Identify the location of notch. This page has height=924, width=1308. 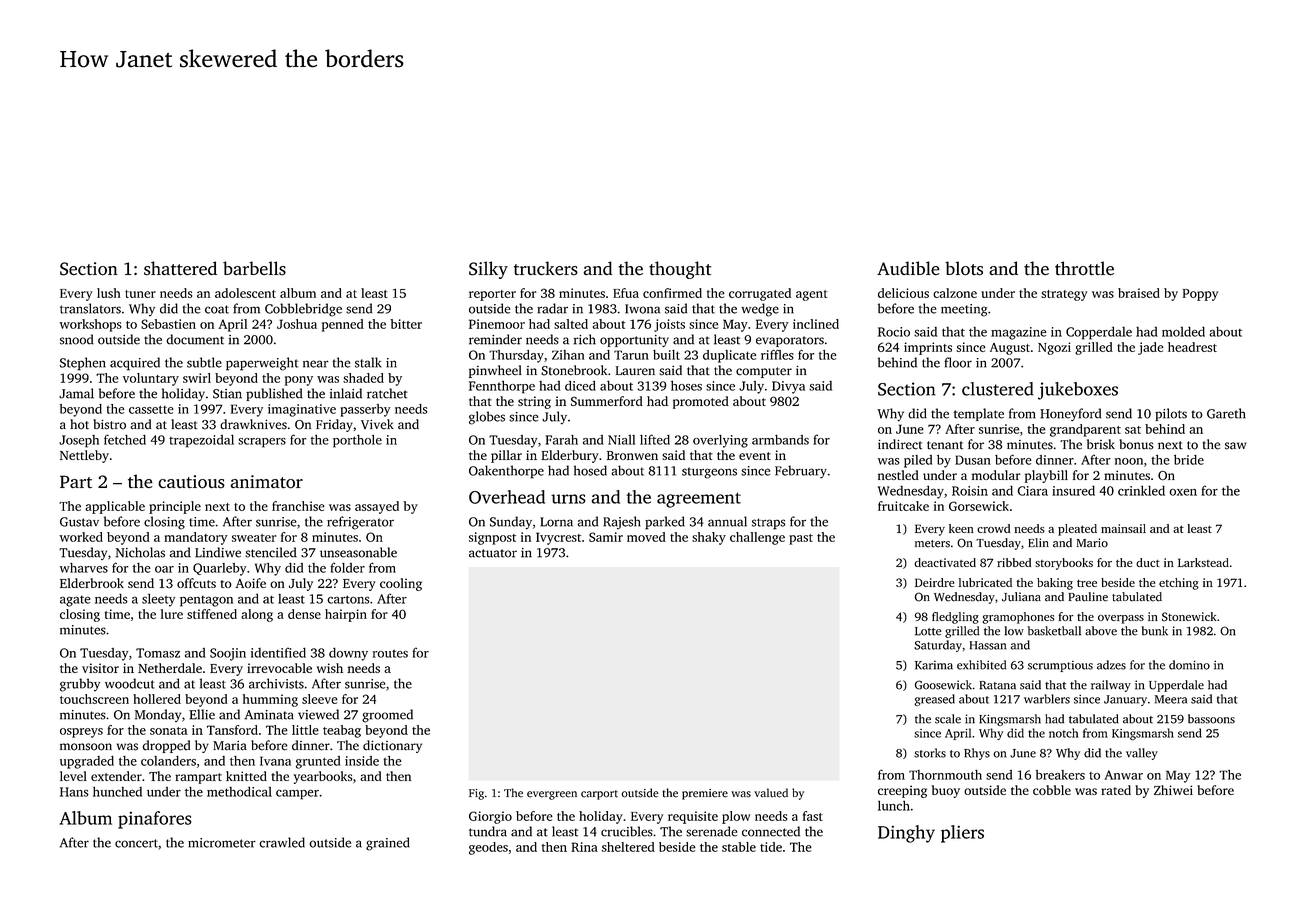
(1063, 733).
